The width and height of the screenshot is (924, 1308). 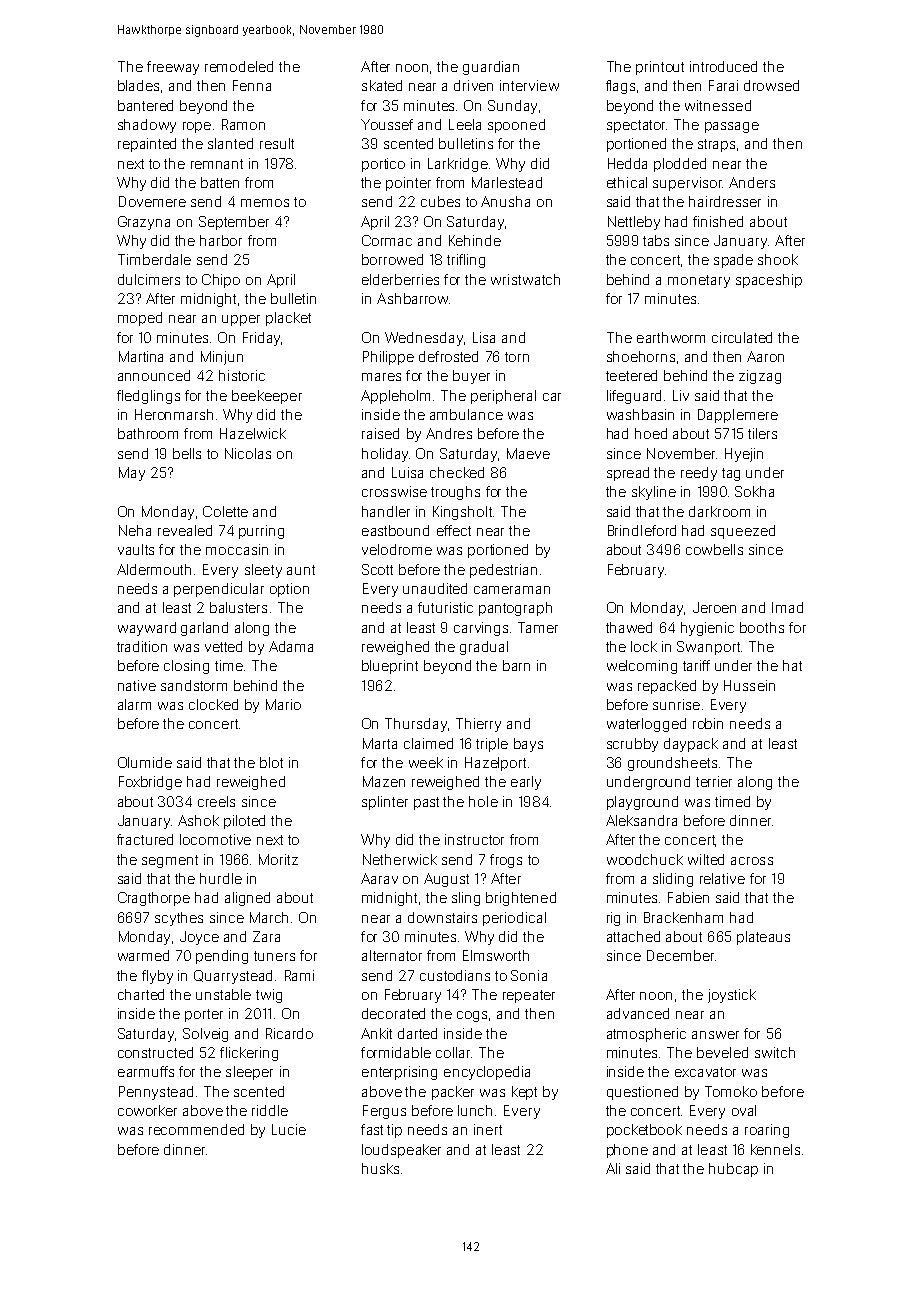 I want to click on hole, so click(x=483, y=801).
